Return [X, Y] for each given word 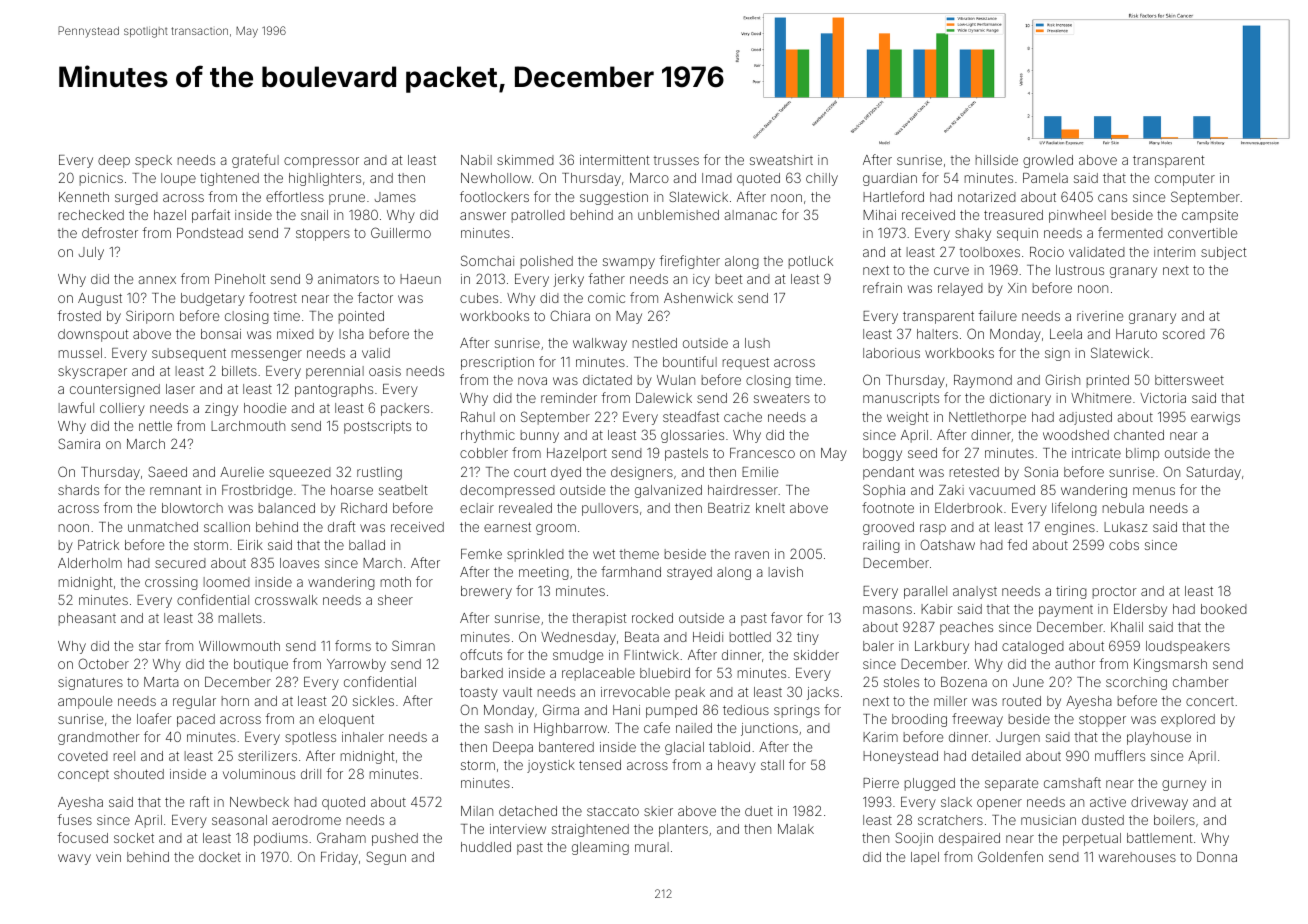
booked [1224, 609]
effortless [295, 196]
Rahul [478, 417]
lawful [76, 407]
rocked [652, 618]
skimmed [525, 160]
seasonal [239, 820]
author [1075, 664]
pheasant [87, 619]
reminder [569, 398]
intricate [1096, 453]
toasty [479, 693]
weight [907, 418]
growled [1048, 161]
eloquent [346, 720]
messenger [267, 355]
